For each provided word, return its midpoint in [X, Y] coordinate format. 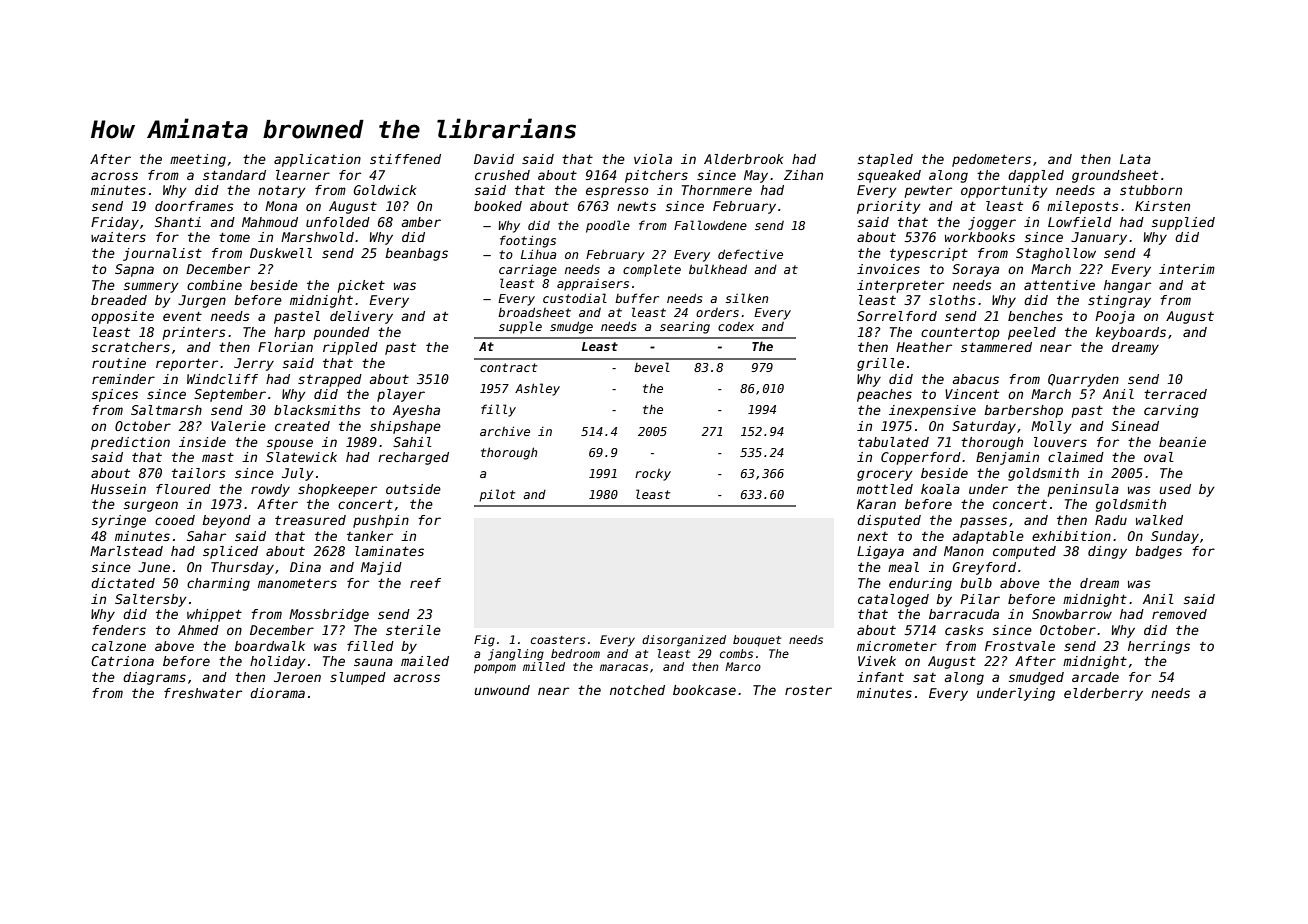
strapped [330, 380]
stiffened [405, 159]
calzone [119, 646]
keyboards [1131, 333]
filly [498, 410]
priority [889, 207]
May [756, 176]
